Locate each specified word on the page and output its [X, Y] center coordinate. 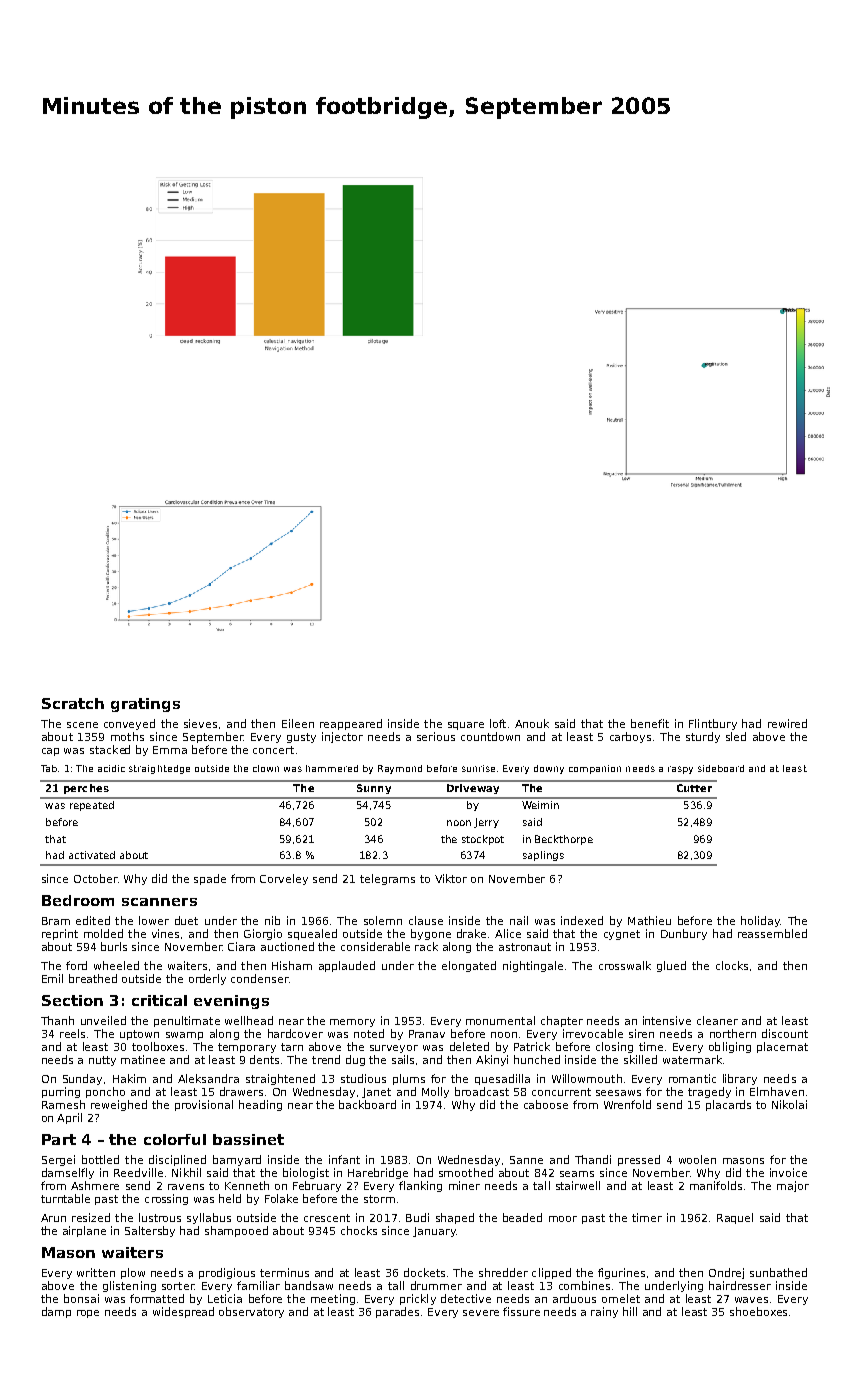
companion [595, 769]
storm [379, 1199]
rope [88, 1314]
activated [92, 855]
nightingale [533, 966]
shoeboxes [758, 1311]
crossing [166, 1199]
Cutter [694, 788]
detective [466, 1298]
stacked [110, 749]
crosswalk [625, 965]
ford [76, 965]
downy [549, 769]
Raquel [735, 1218]
